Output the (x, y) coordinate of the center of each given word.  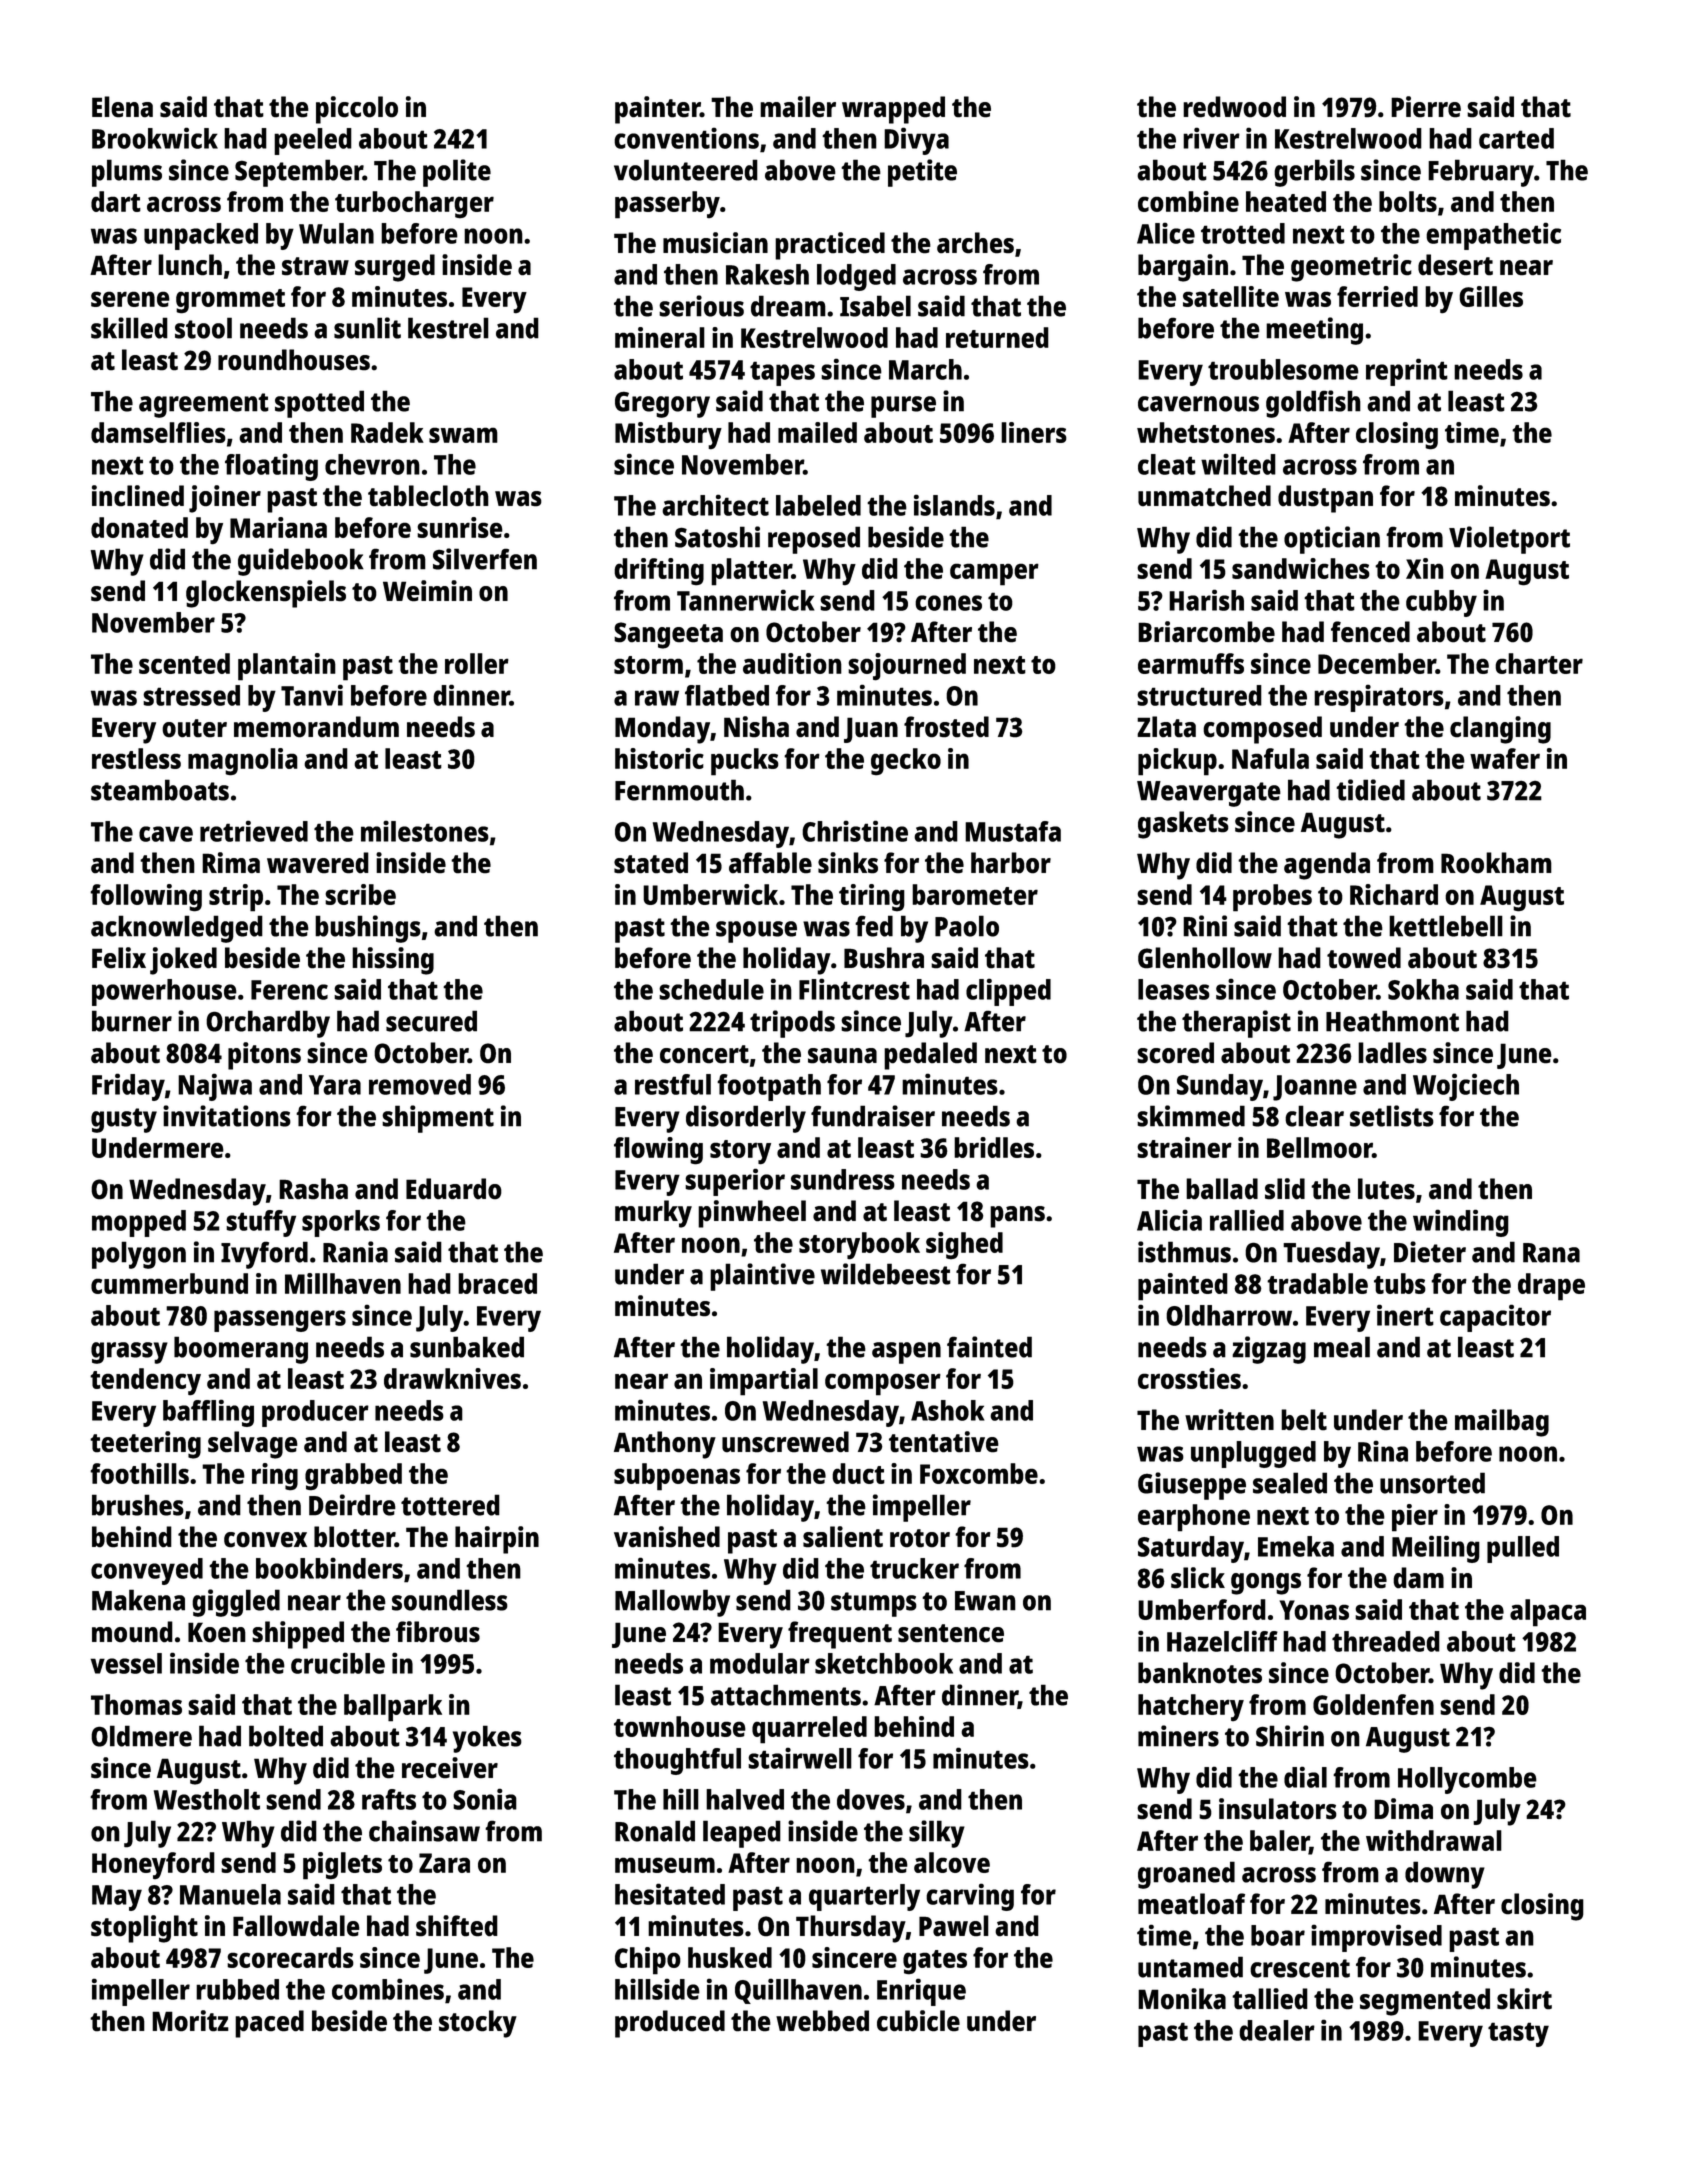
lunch (190, 265)
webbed (822, 2021)
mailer (798, 107)
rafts (389, 1799)
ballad (1222, 1189)
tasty (1518, 2034)
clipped (1008, 992)
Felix (119, 958)
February (1481, 173)
